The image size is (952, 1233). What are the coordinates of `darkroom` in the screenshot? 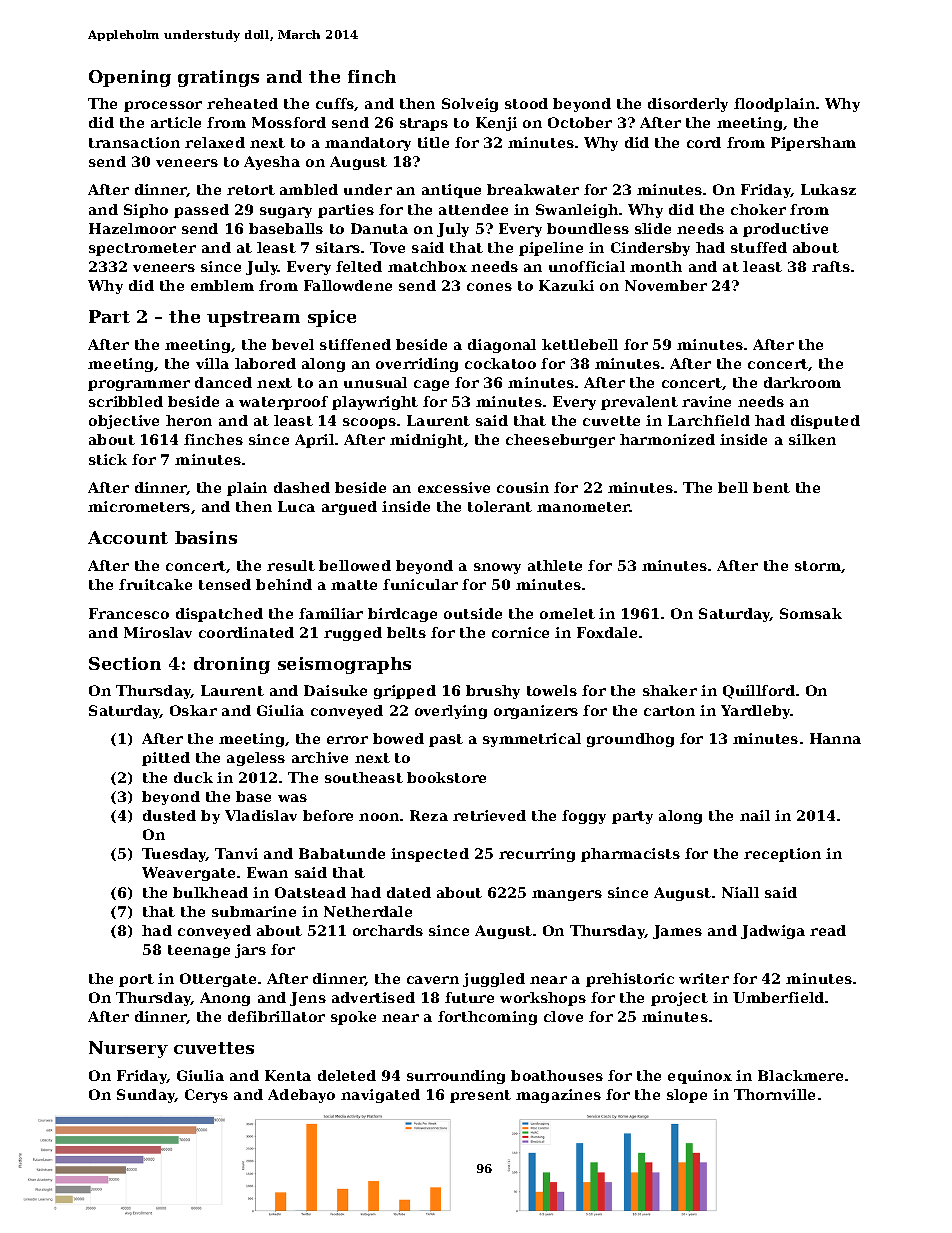 It's located at (802, 382).
